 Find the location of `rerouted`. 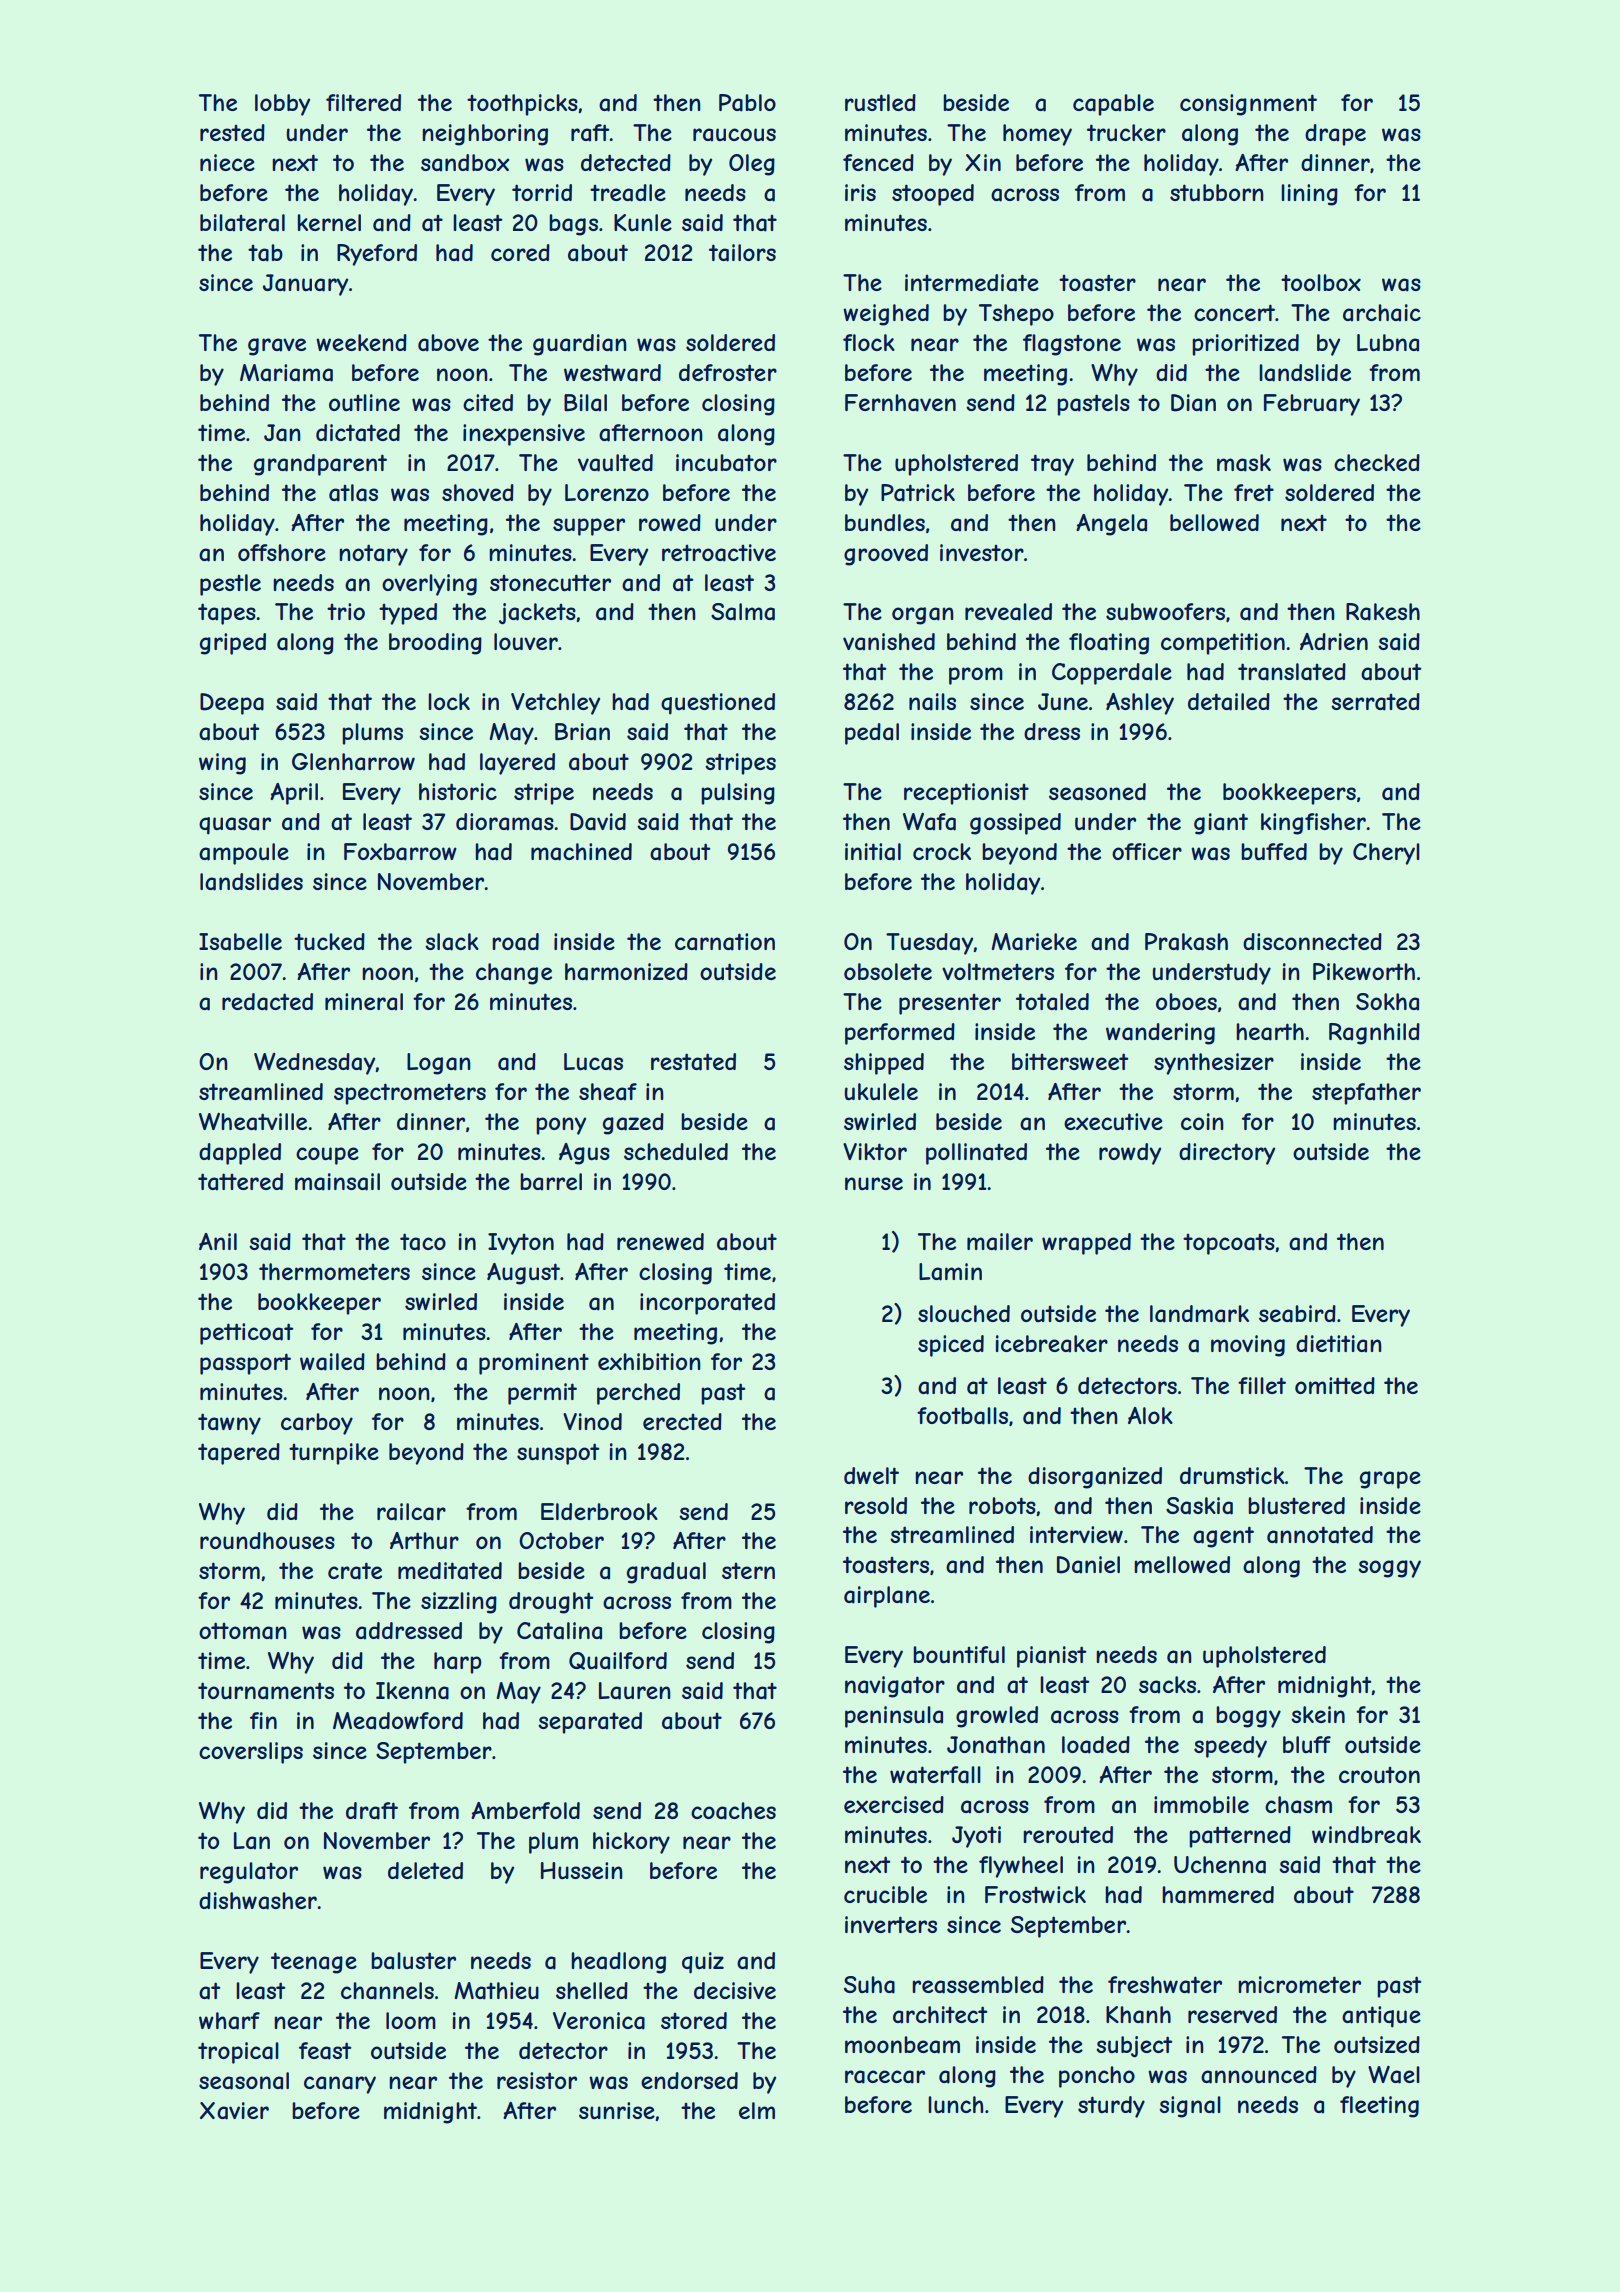

rerouted is located at coordinates (1068, 1834).
